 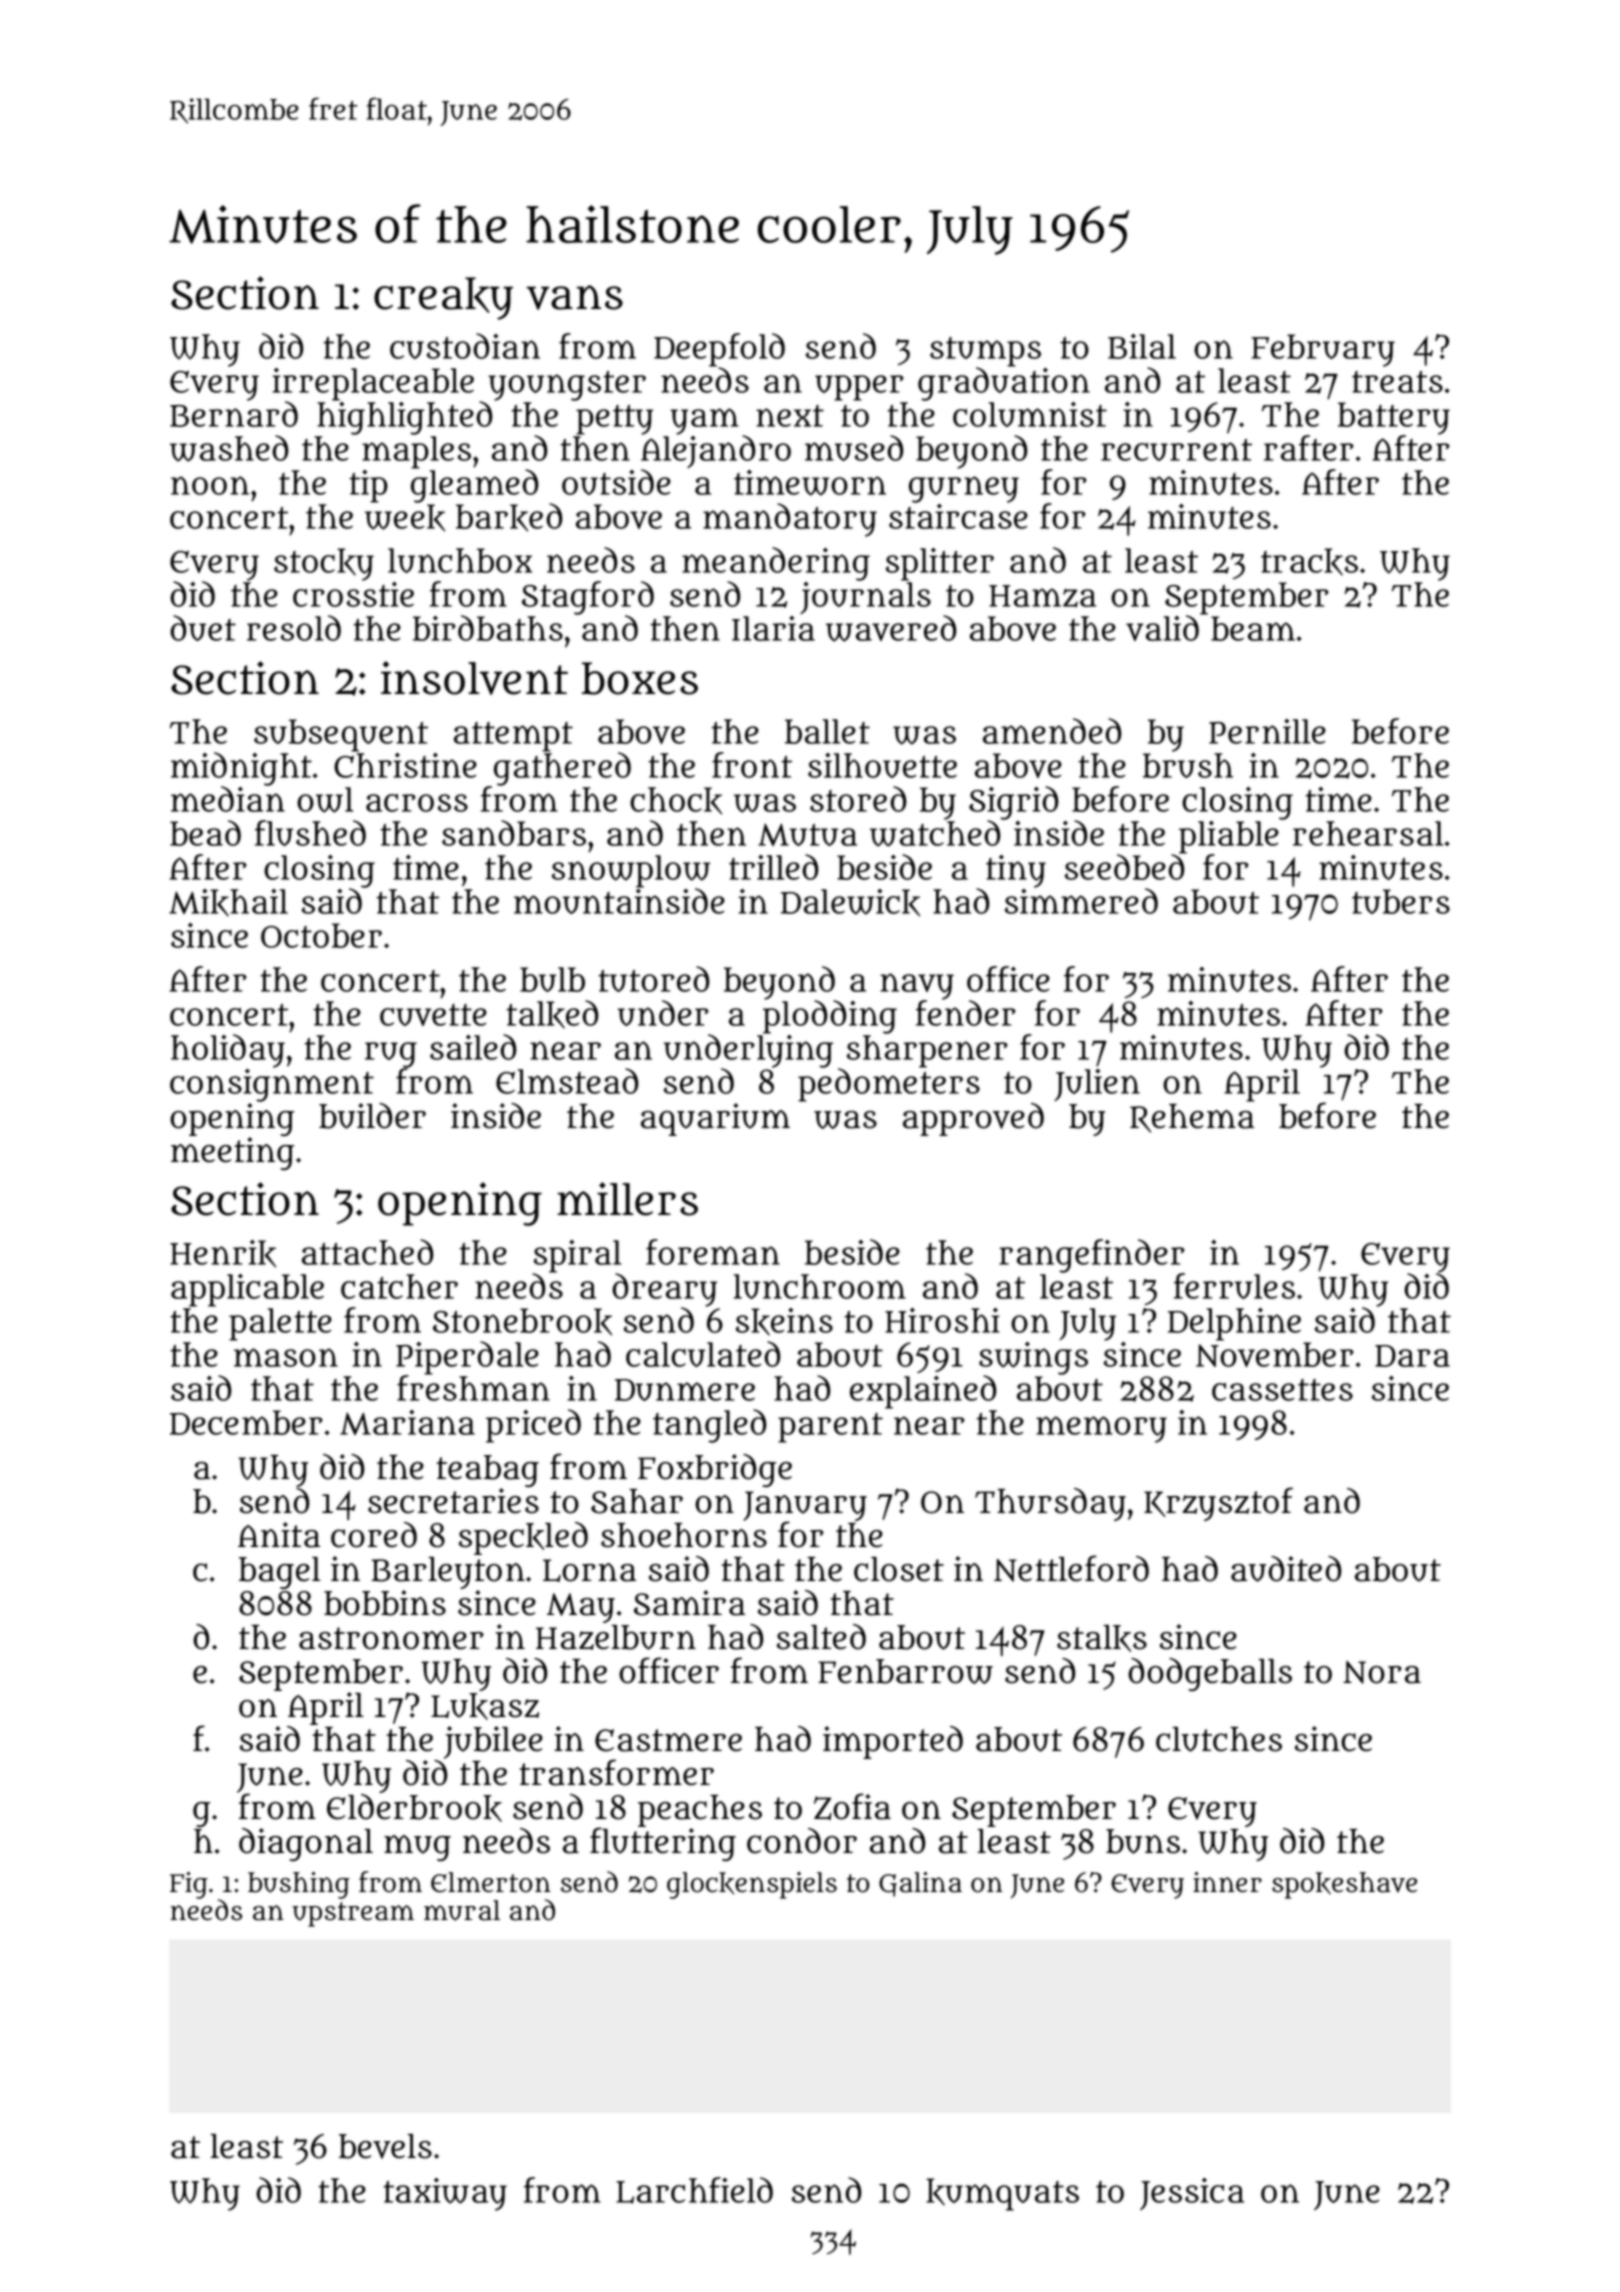 What do you see at coordinates (385, 2146) in the document?
I see `bevels` at bounding box center [385, 2146].
